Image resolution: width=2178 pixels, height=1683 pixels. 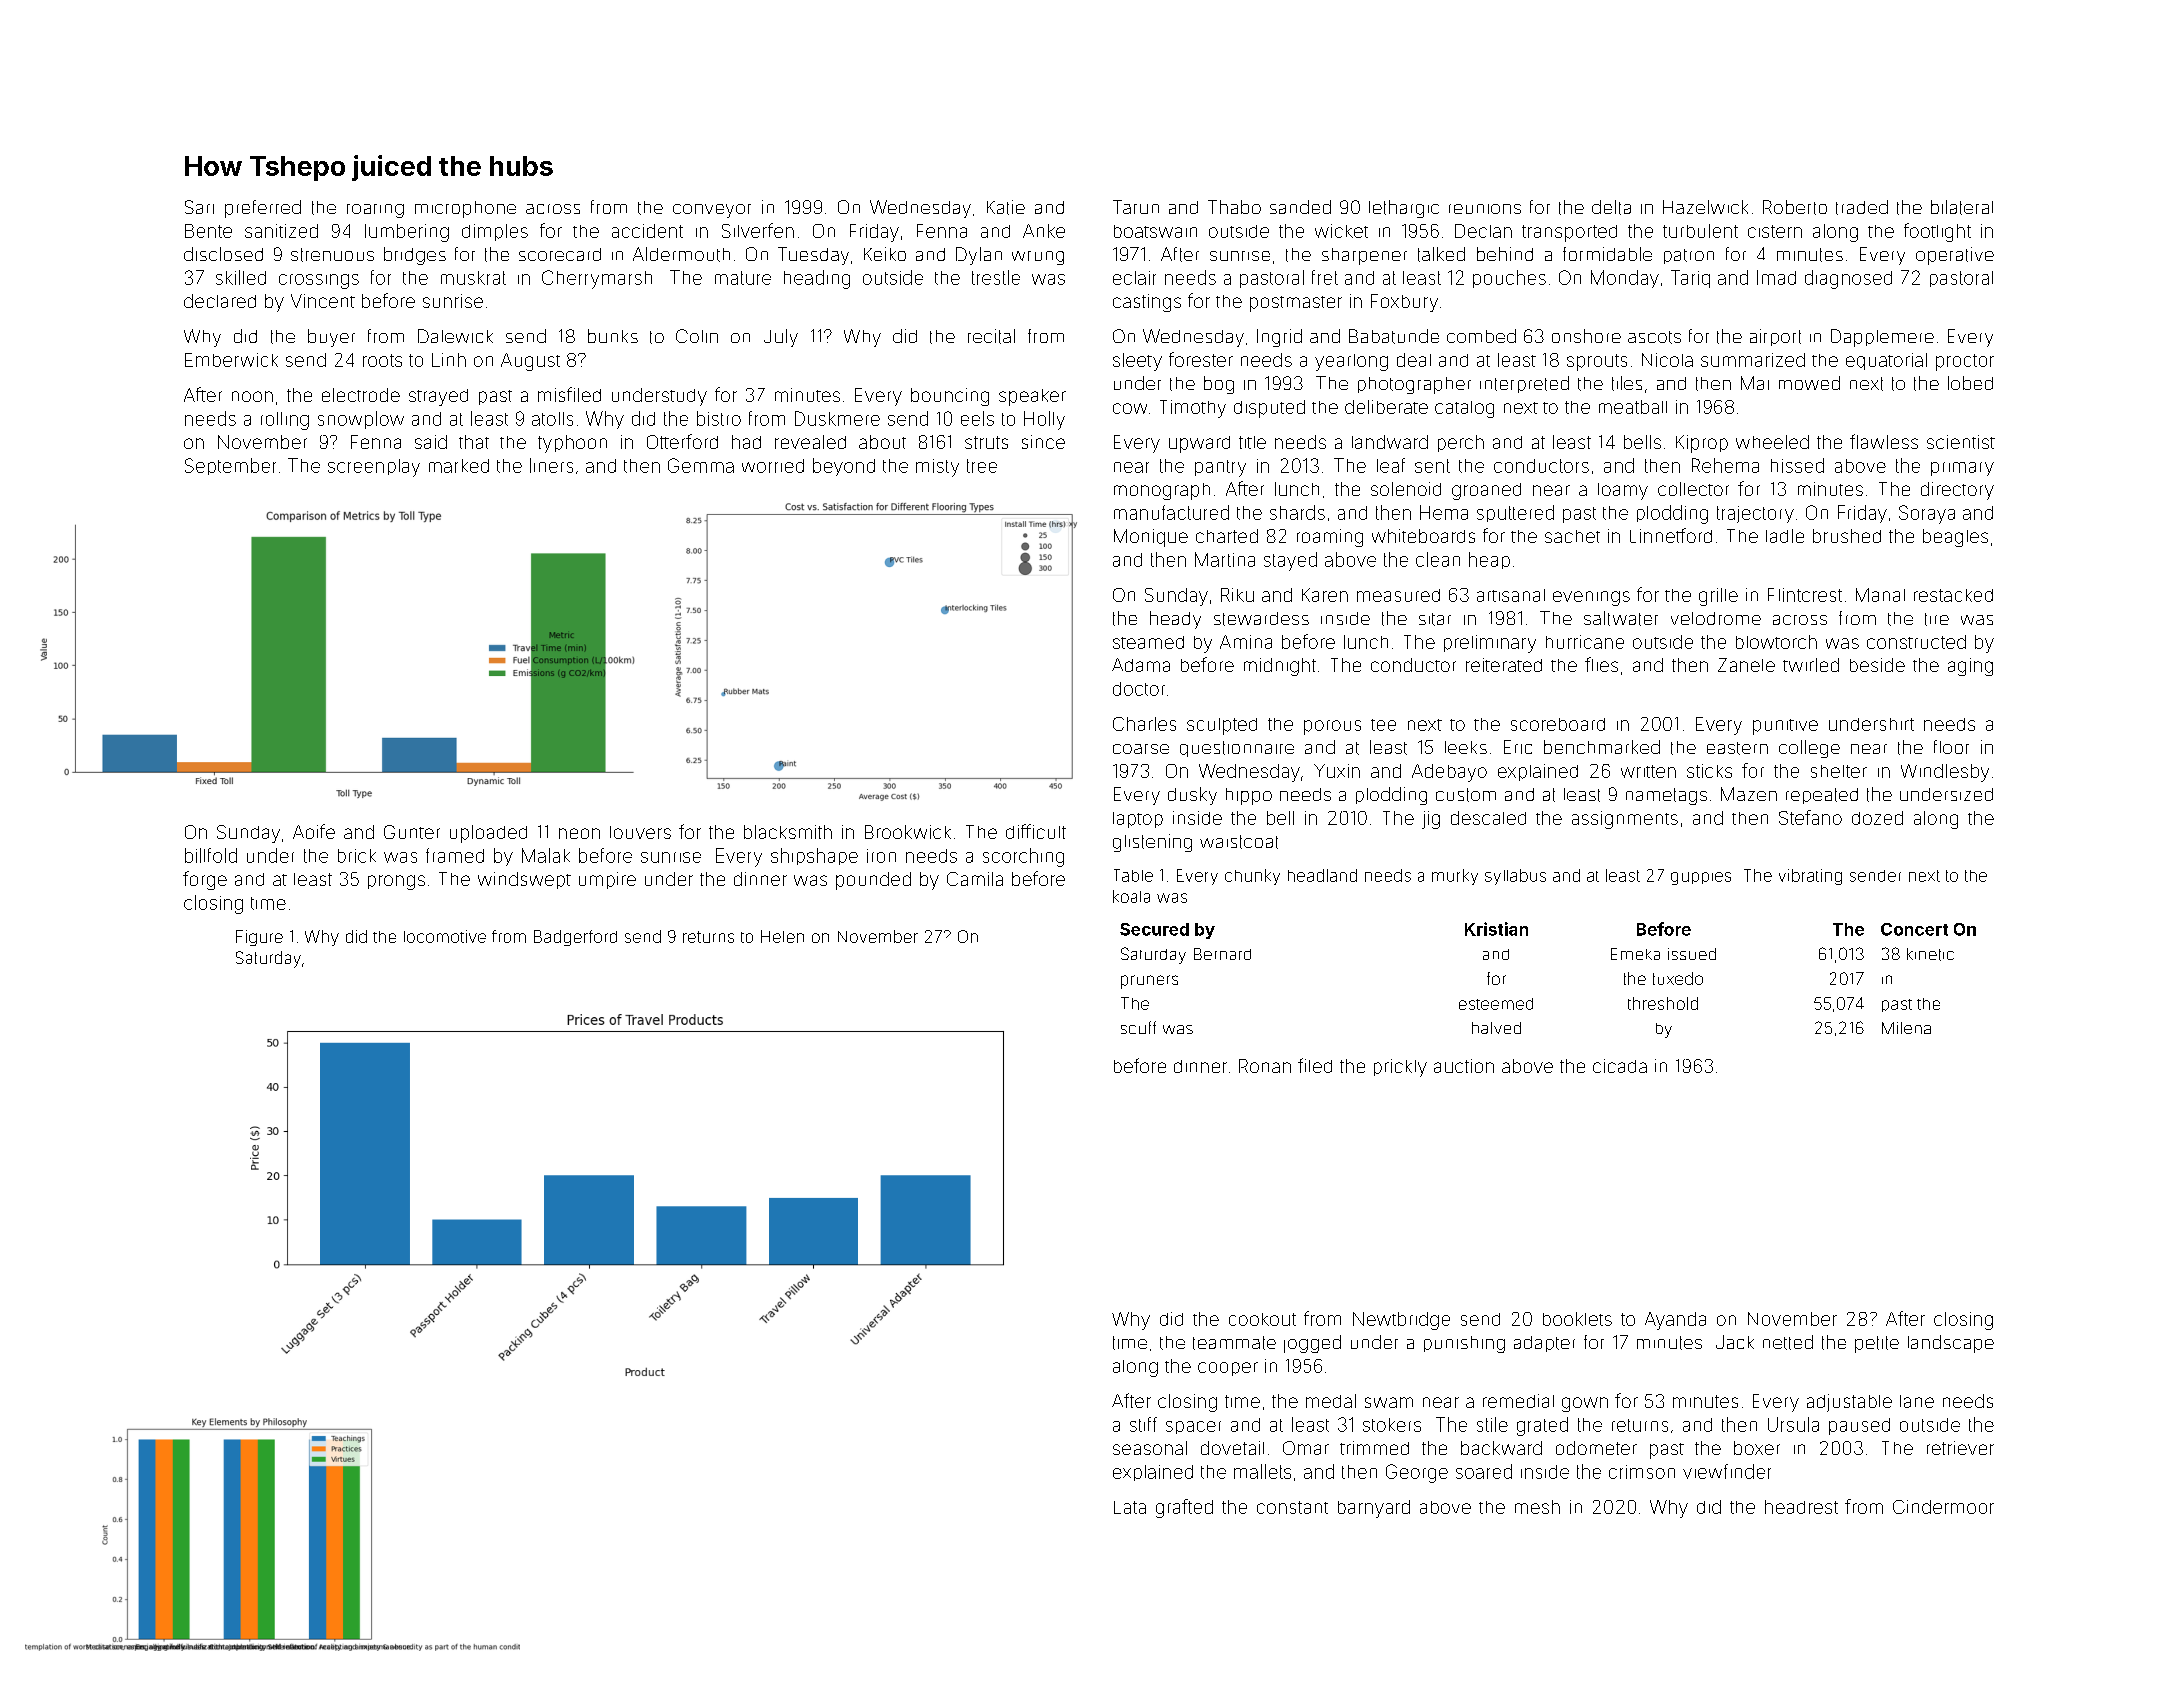 I want to click on Hazelwick, so click(x=1705, y=207).
